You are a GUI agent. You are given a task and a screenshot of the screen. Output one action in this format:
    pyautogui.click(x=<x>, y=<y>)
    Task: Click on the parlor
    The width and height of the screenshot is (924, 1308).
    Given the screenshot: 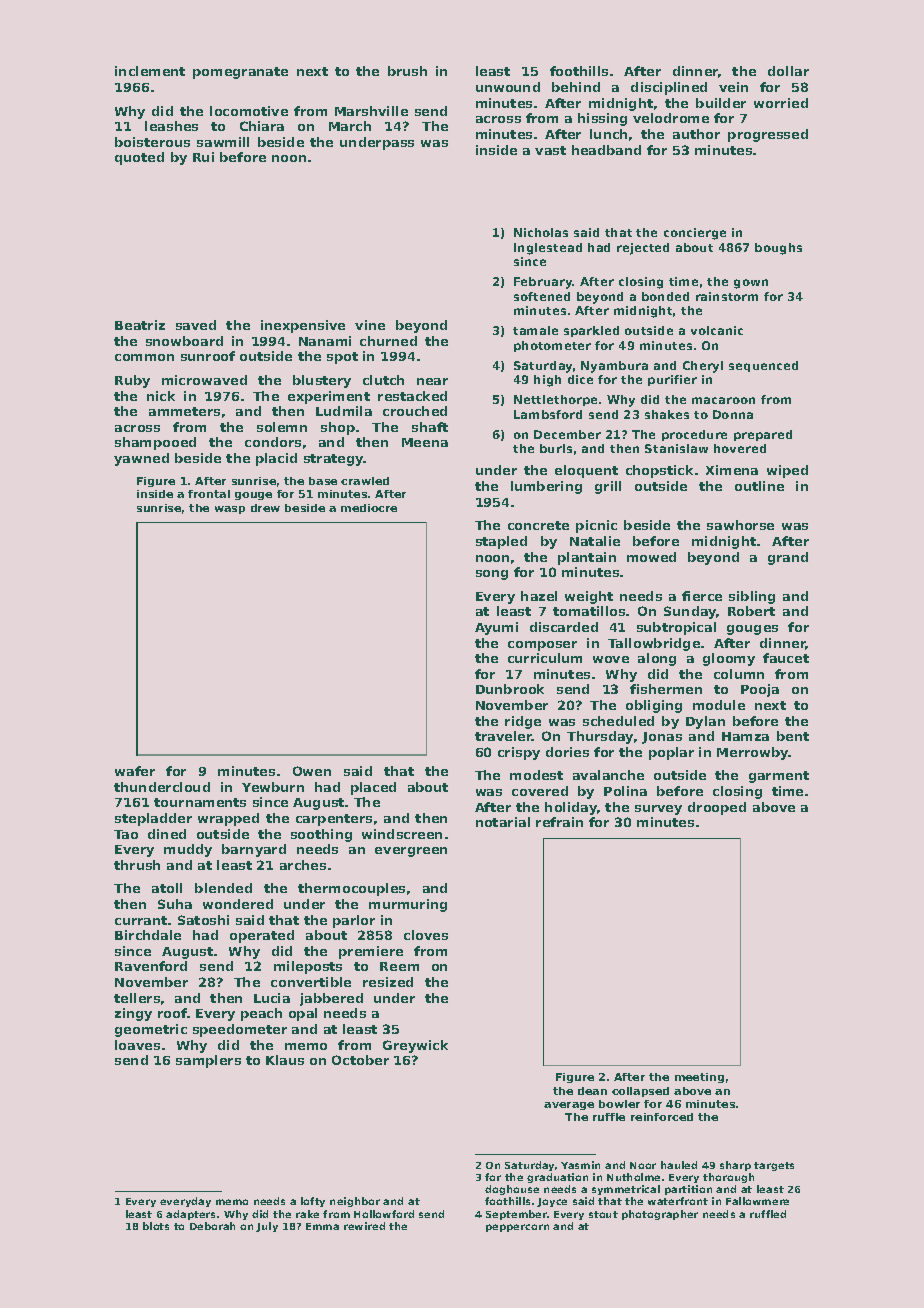 What is the action you would take?
    pyautogui.click(x=354, y=921)
